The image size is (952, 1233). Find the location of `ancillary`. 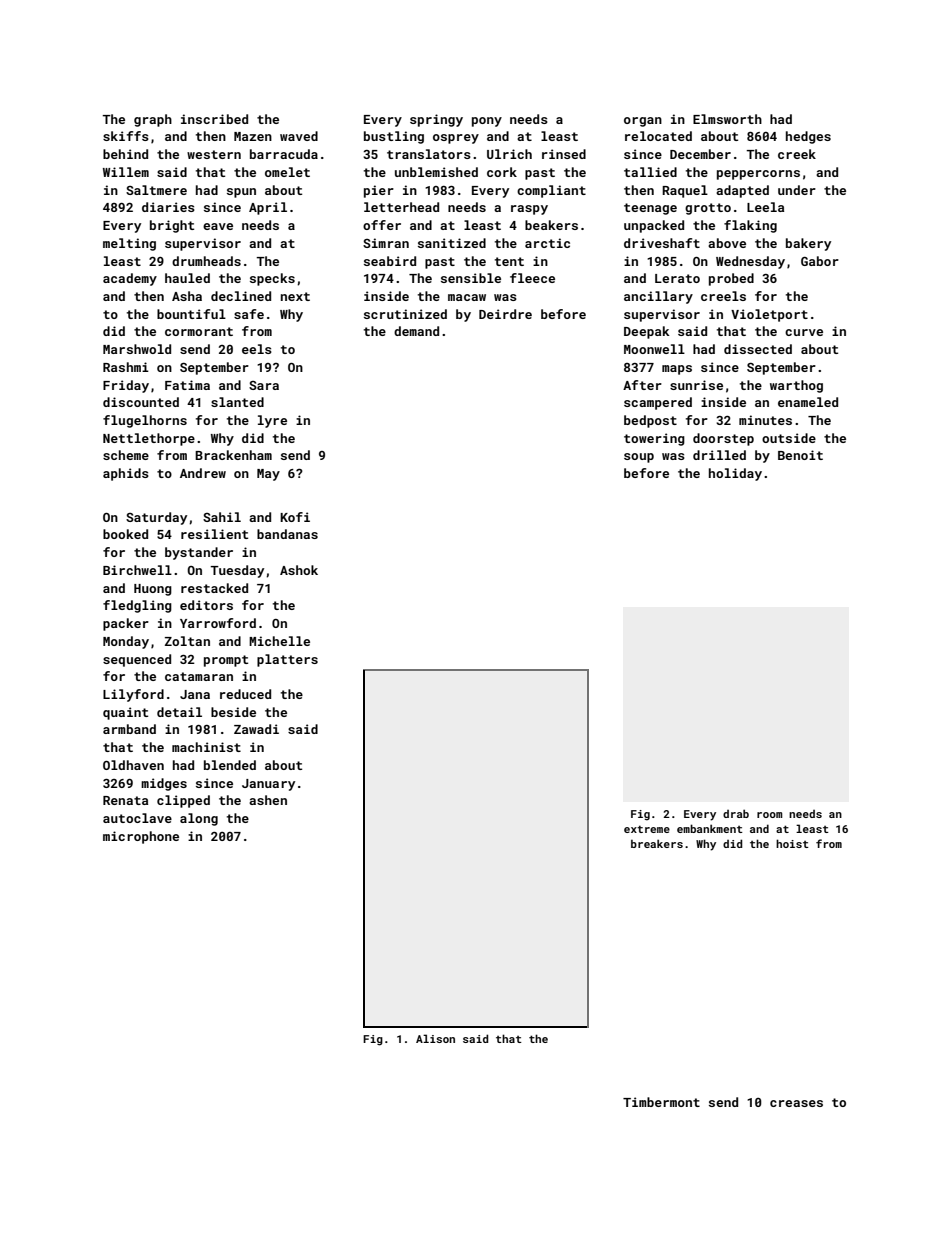

ancillary is located at coordinates (658, 297).
